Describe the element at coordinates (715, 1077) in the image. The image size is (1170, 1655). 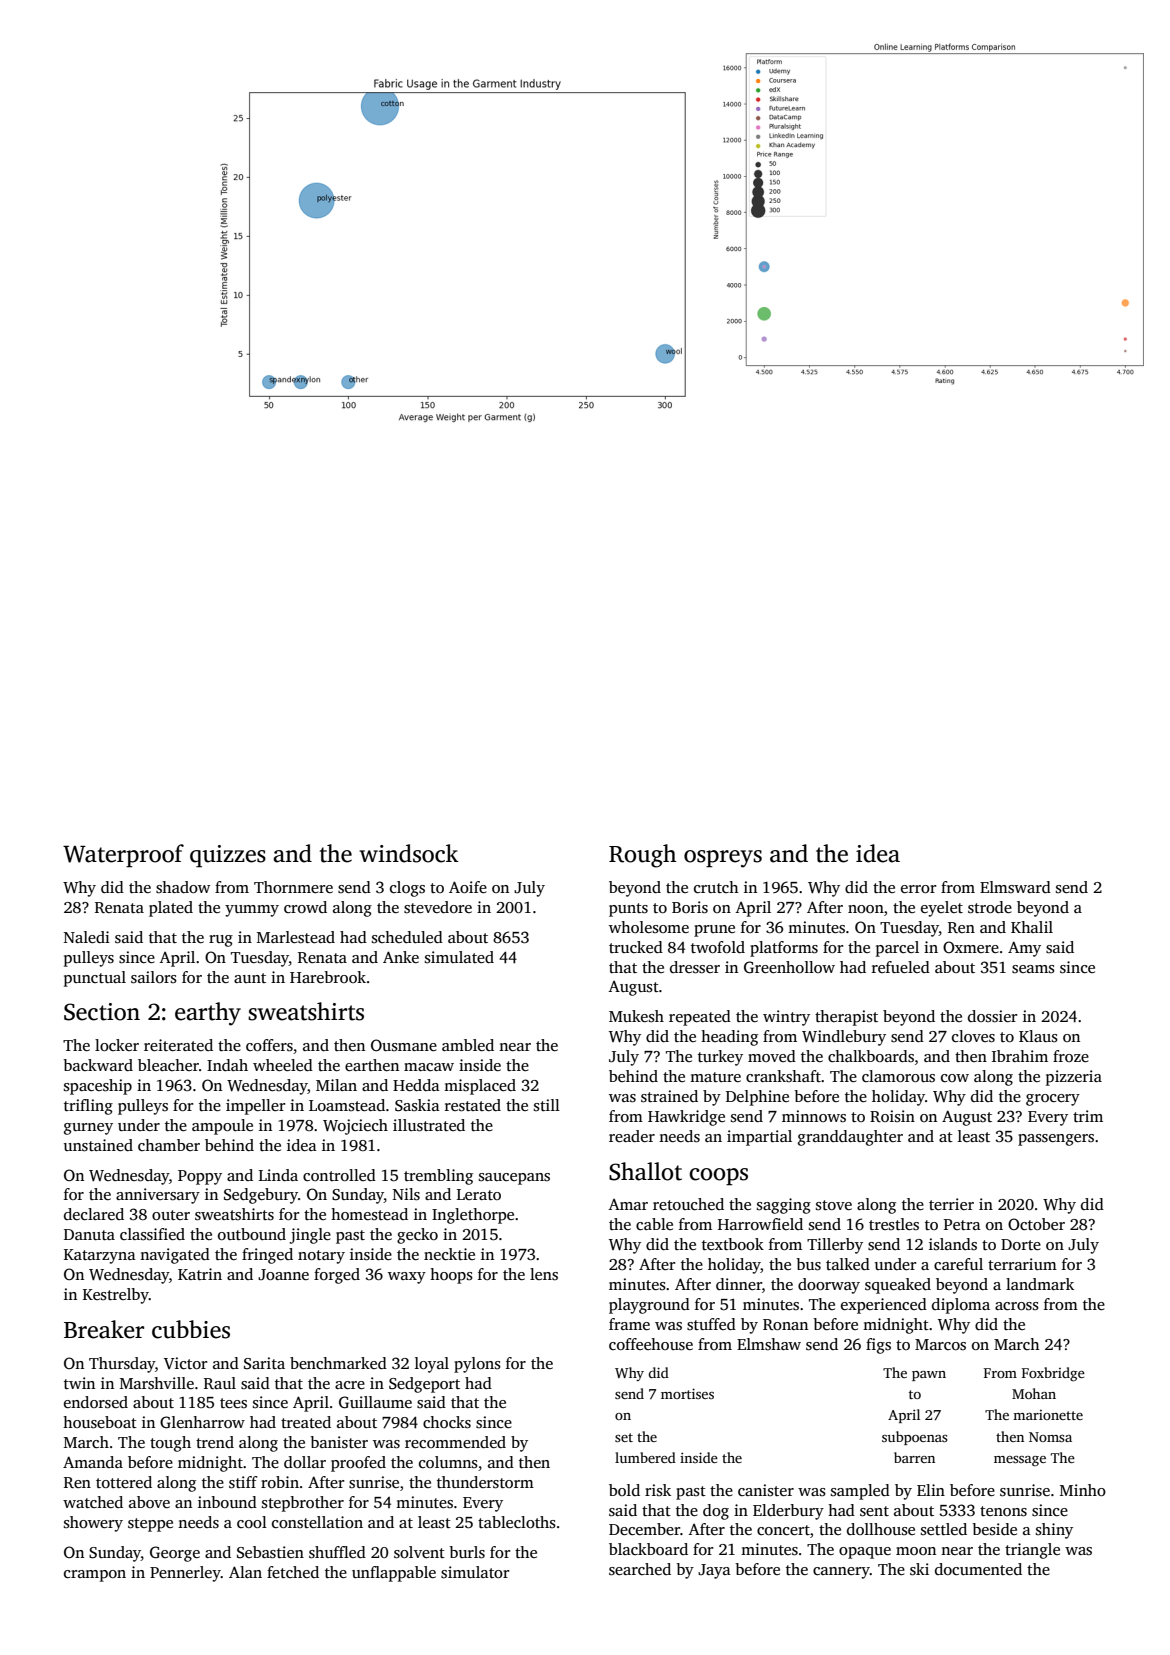
I see `mature` at that location.
